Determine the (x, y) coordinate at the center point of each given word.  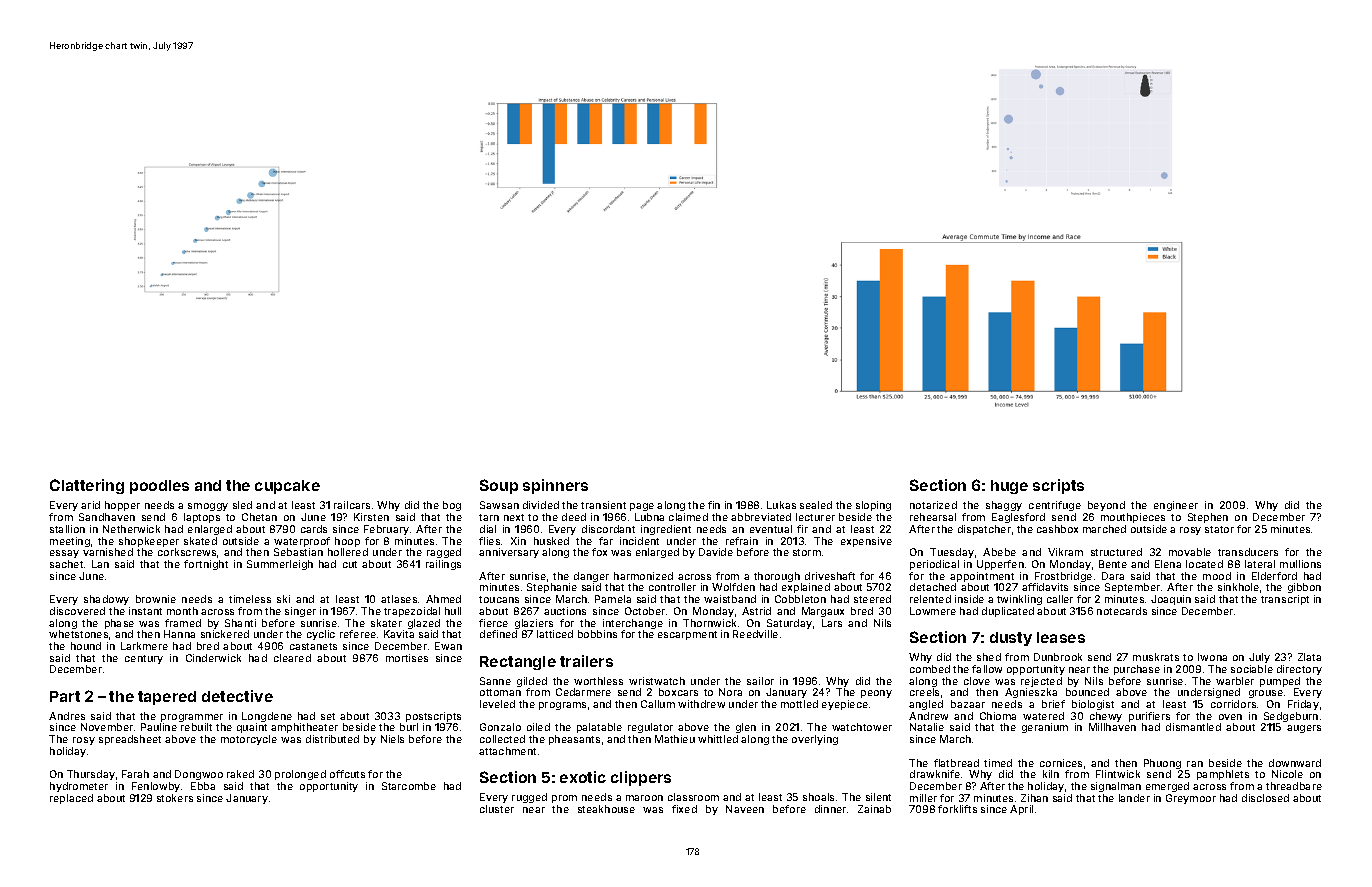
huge (1009, 487)
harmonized (643, 576)
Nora (730, 692)
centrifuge (1055, 506)
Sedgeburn (1291, 717)
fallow (987, 669)
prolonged (300, 775)
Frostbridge (1063, 577)
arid (90, 505)
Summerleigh (280, 565)
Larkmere (144, 646)
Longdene (267, 717)
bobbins (597, 634)
